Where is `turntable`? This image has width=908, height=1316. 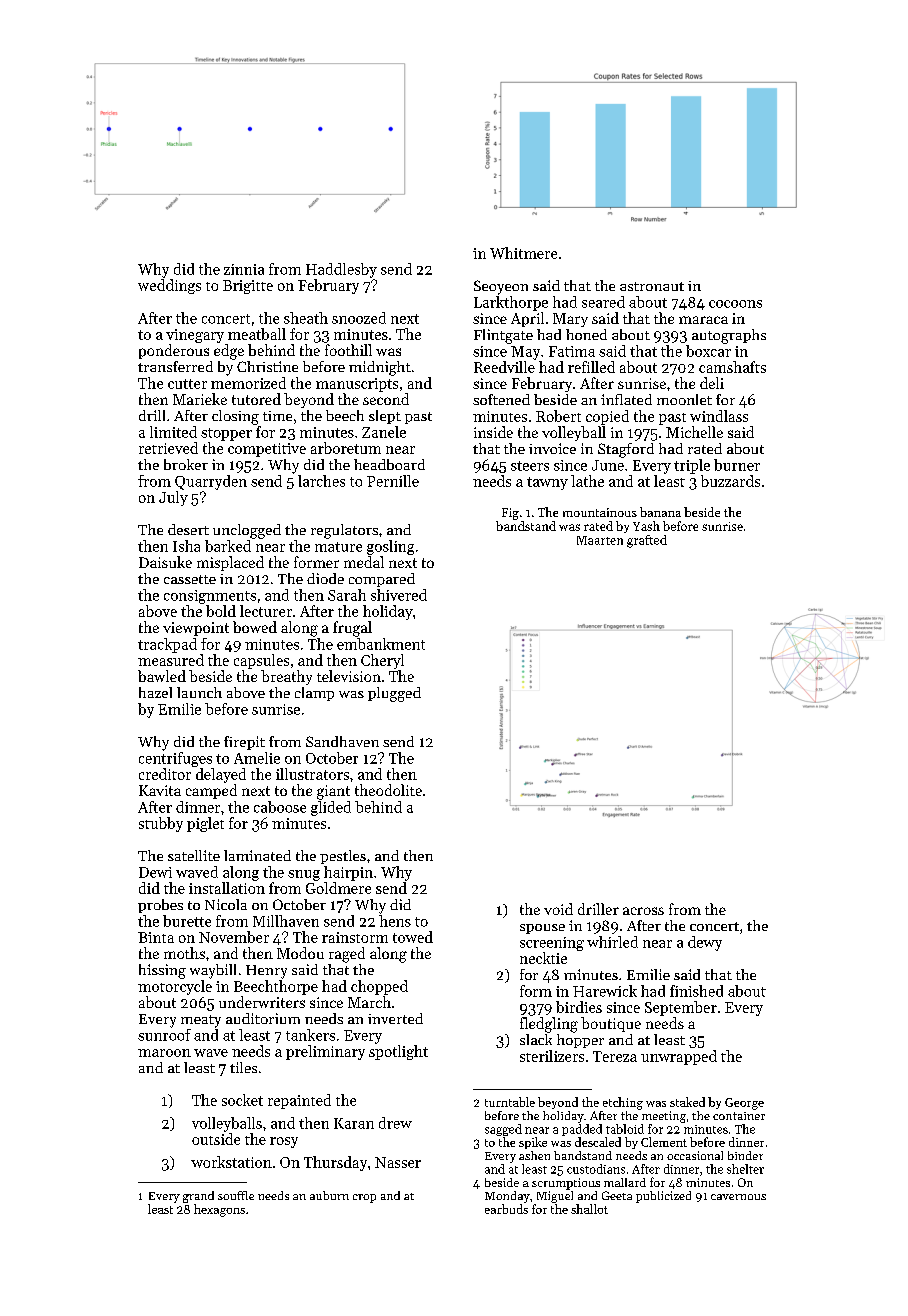
turntable is located at coordinates (510, 1102).
